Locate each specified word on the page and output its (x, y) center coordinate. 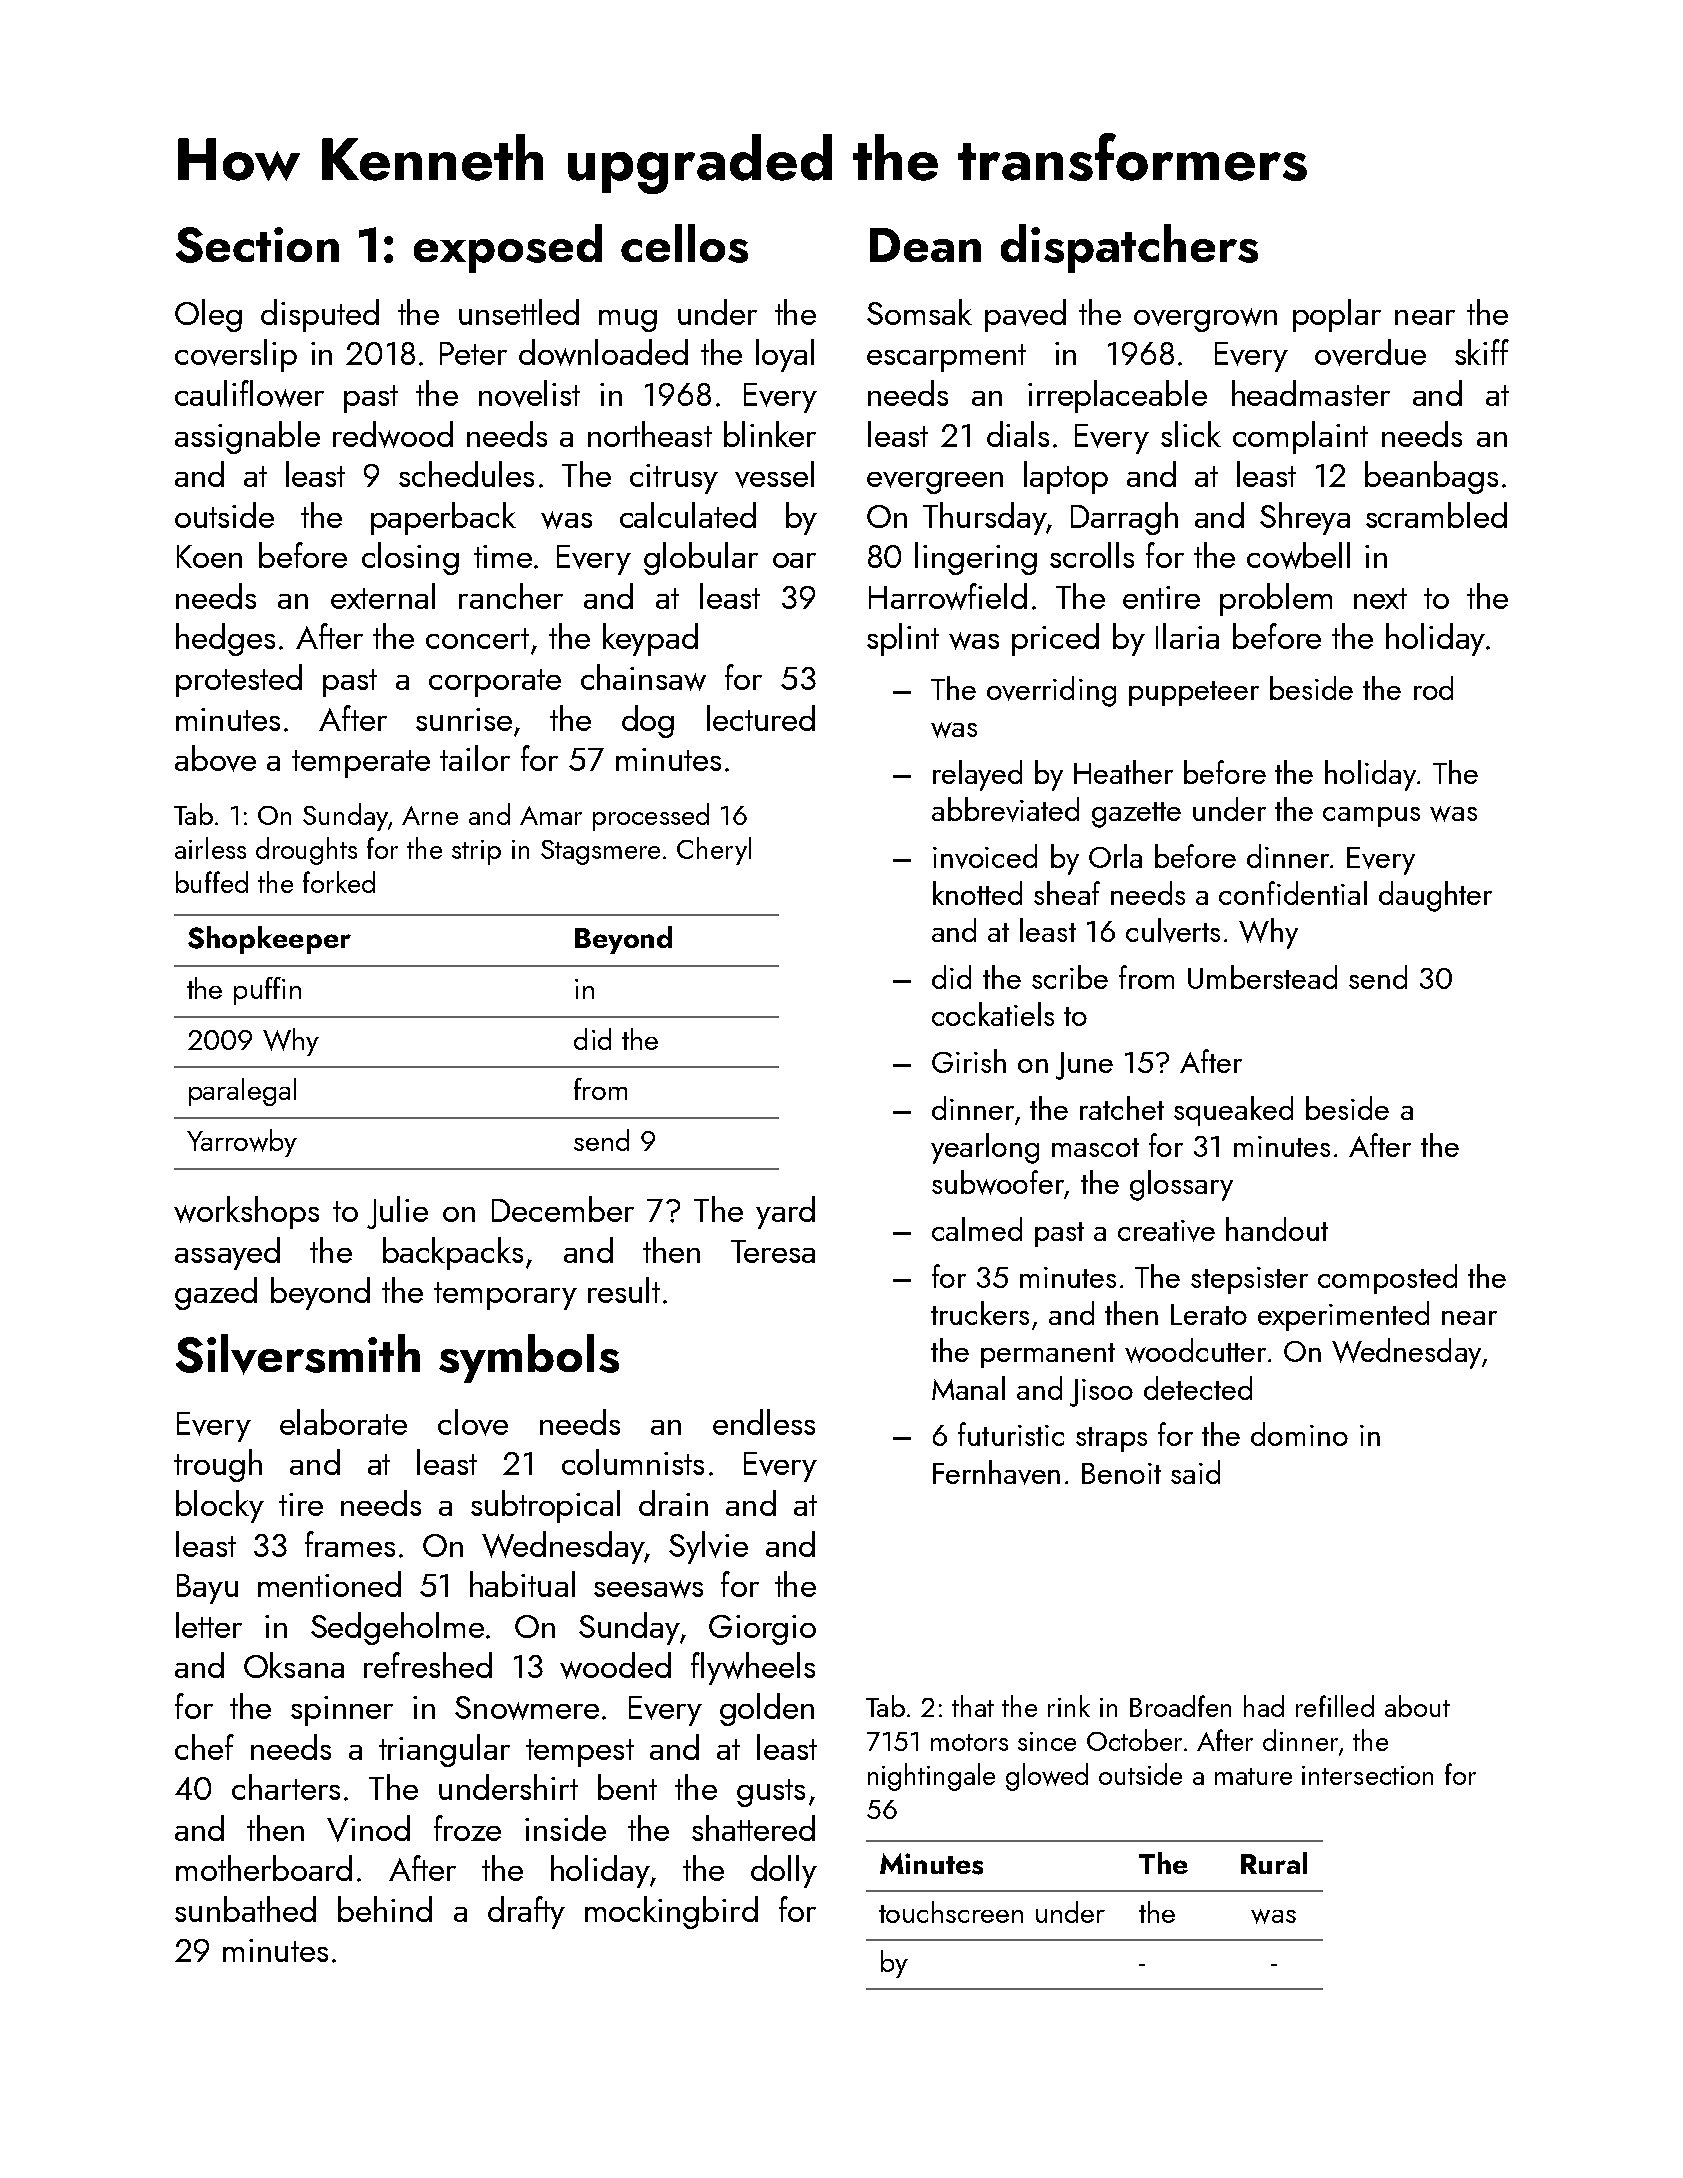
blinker (770, 434)
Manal (968, 1388)
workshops (246, 1212)
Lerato (1209, 1314)
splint (903, 639)
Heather (1123, 772)
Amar (551, 815)
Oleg (208, 315)
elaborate (343, 1422)
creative (1166, 1231)
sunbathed (245, 1909)
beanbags (1431, 477)
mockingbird (671, 1912)
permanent (1048, 1355)
